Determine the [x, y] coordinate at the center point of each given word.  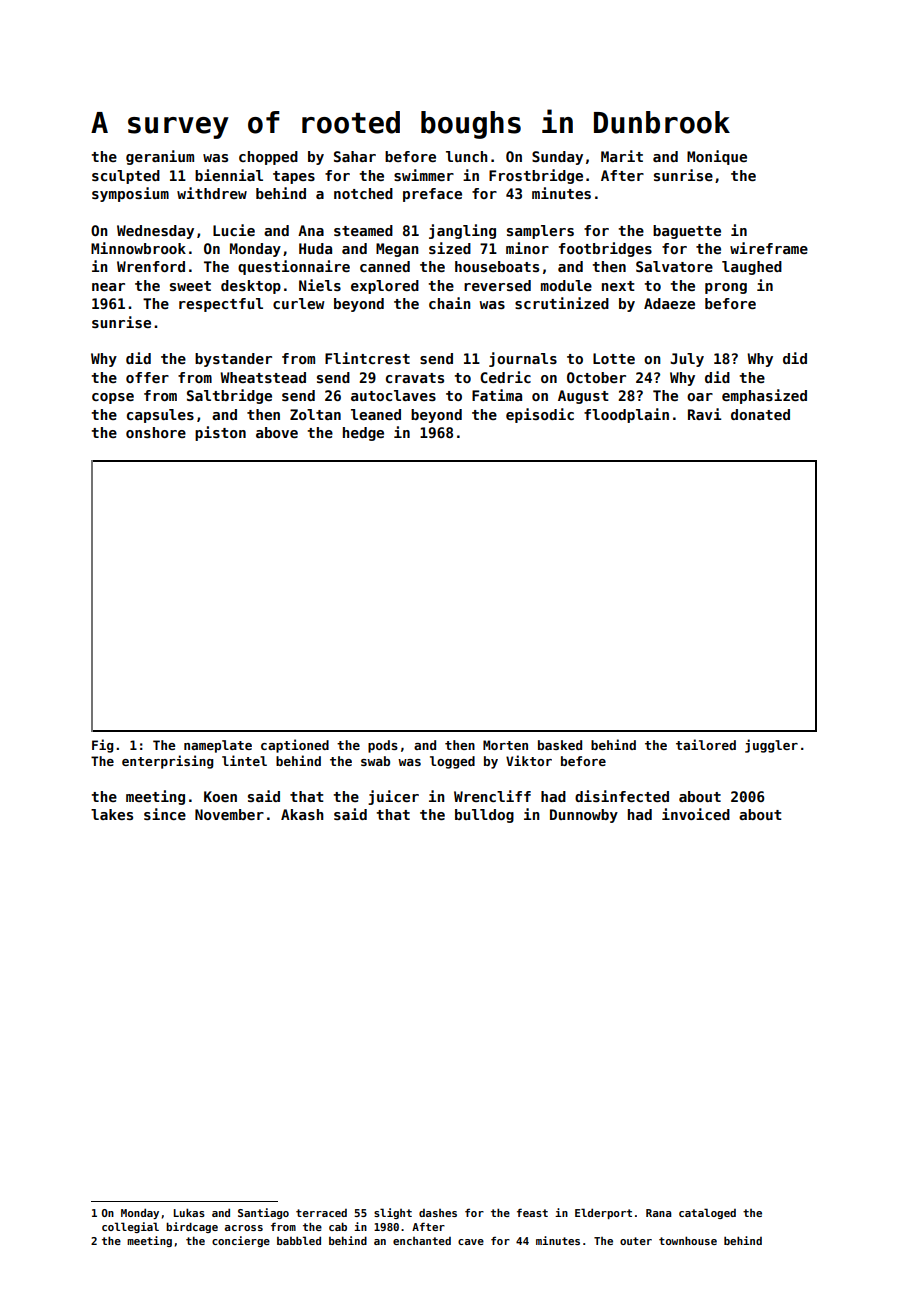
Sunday [557, 158]
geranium [160, 157]
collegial [130, 1227]
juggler [771, 746]
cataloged [707, 1213]
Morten [505, 745]
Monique [717, 157]
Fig [103, 746]
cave [471, 1242]
